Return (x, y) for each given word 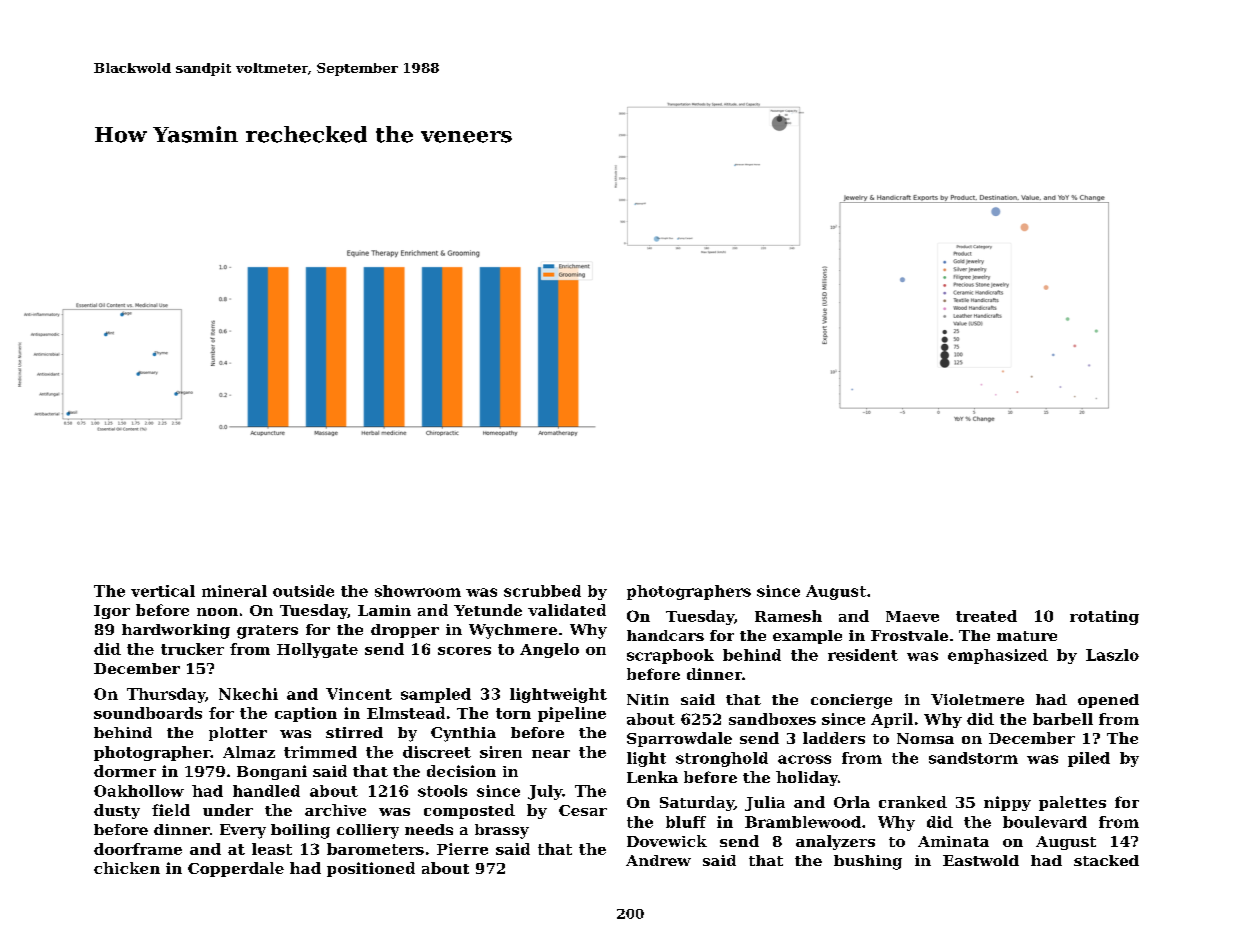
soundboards (148, 713)
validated (567, 610)
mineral (234, 591)
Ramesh (788, 616)
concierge (851, 701)
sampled (436, 695)
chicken (127, 868)
